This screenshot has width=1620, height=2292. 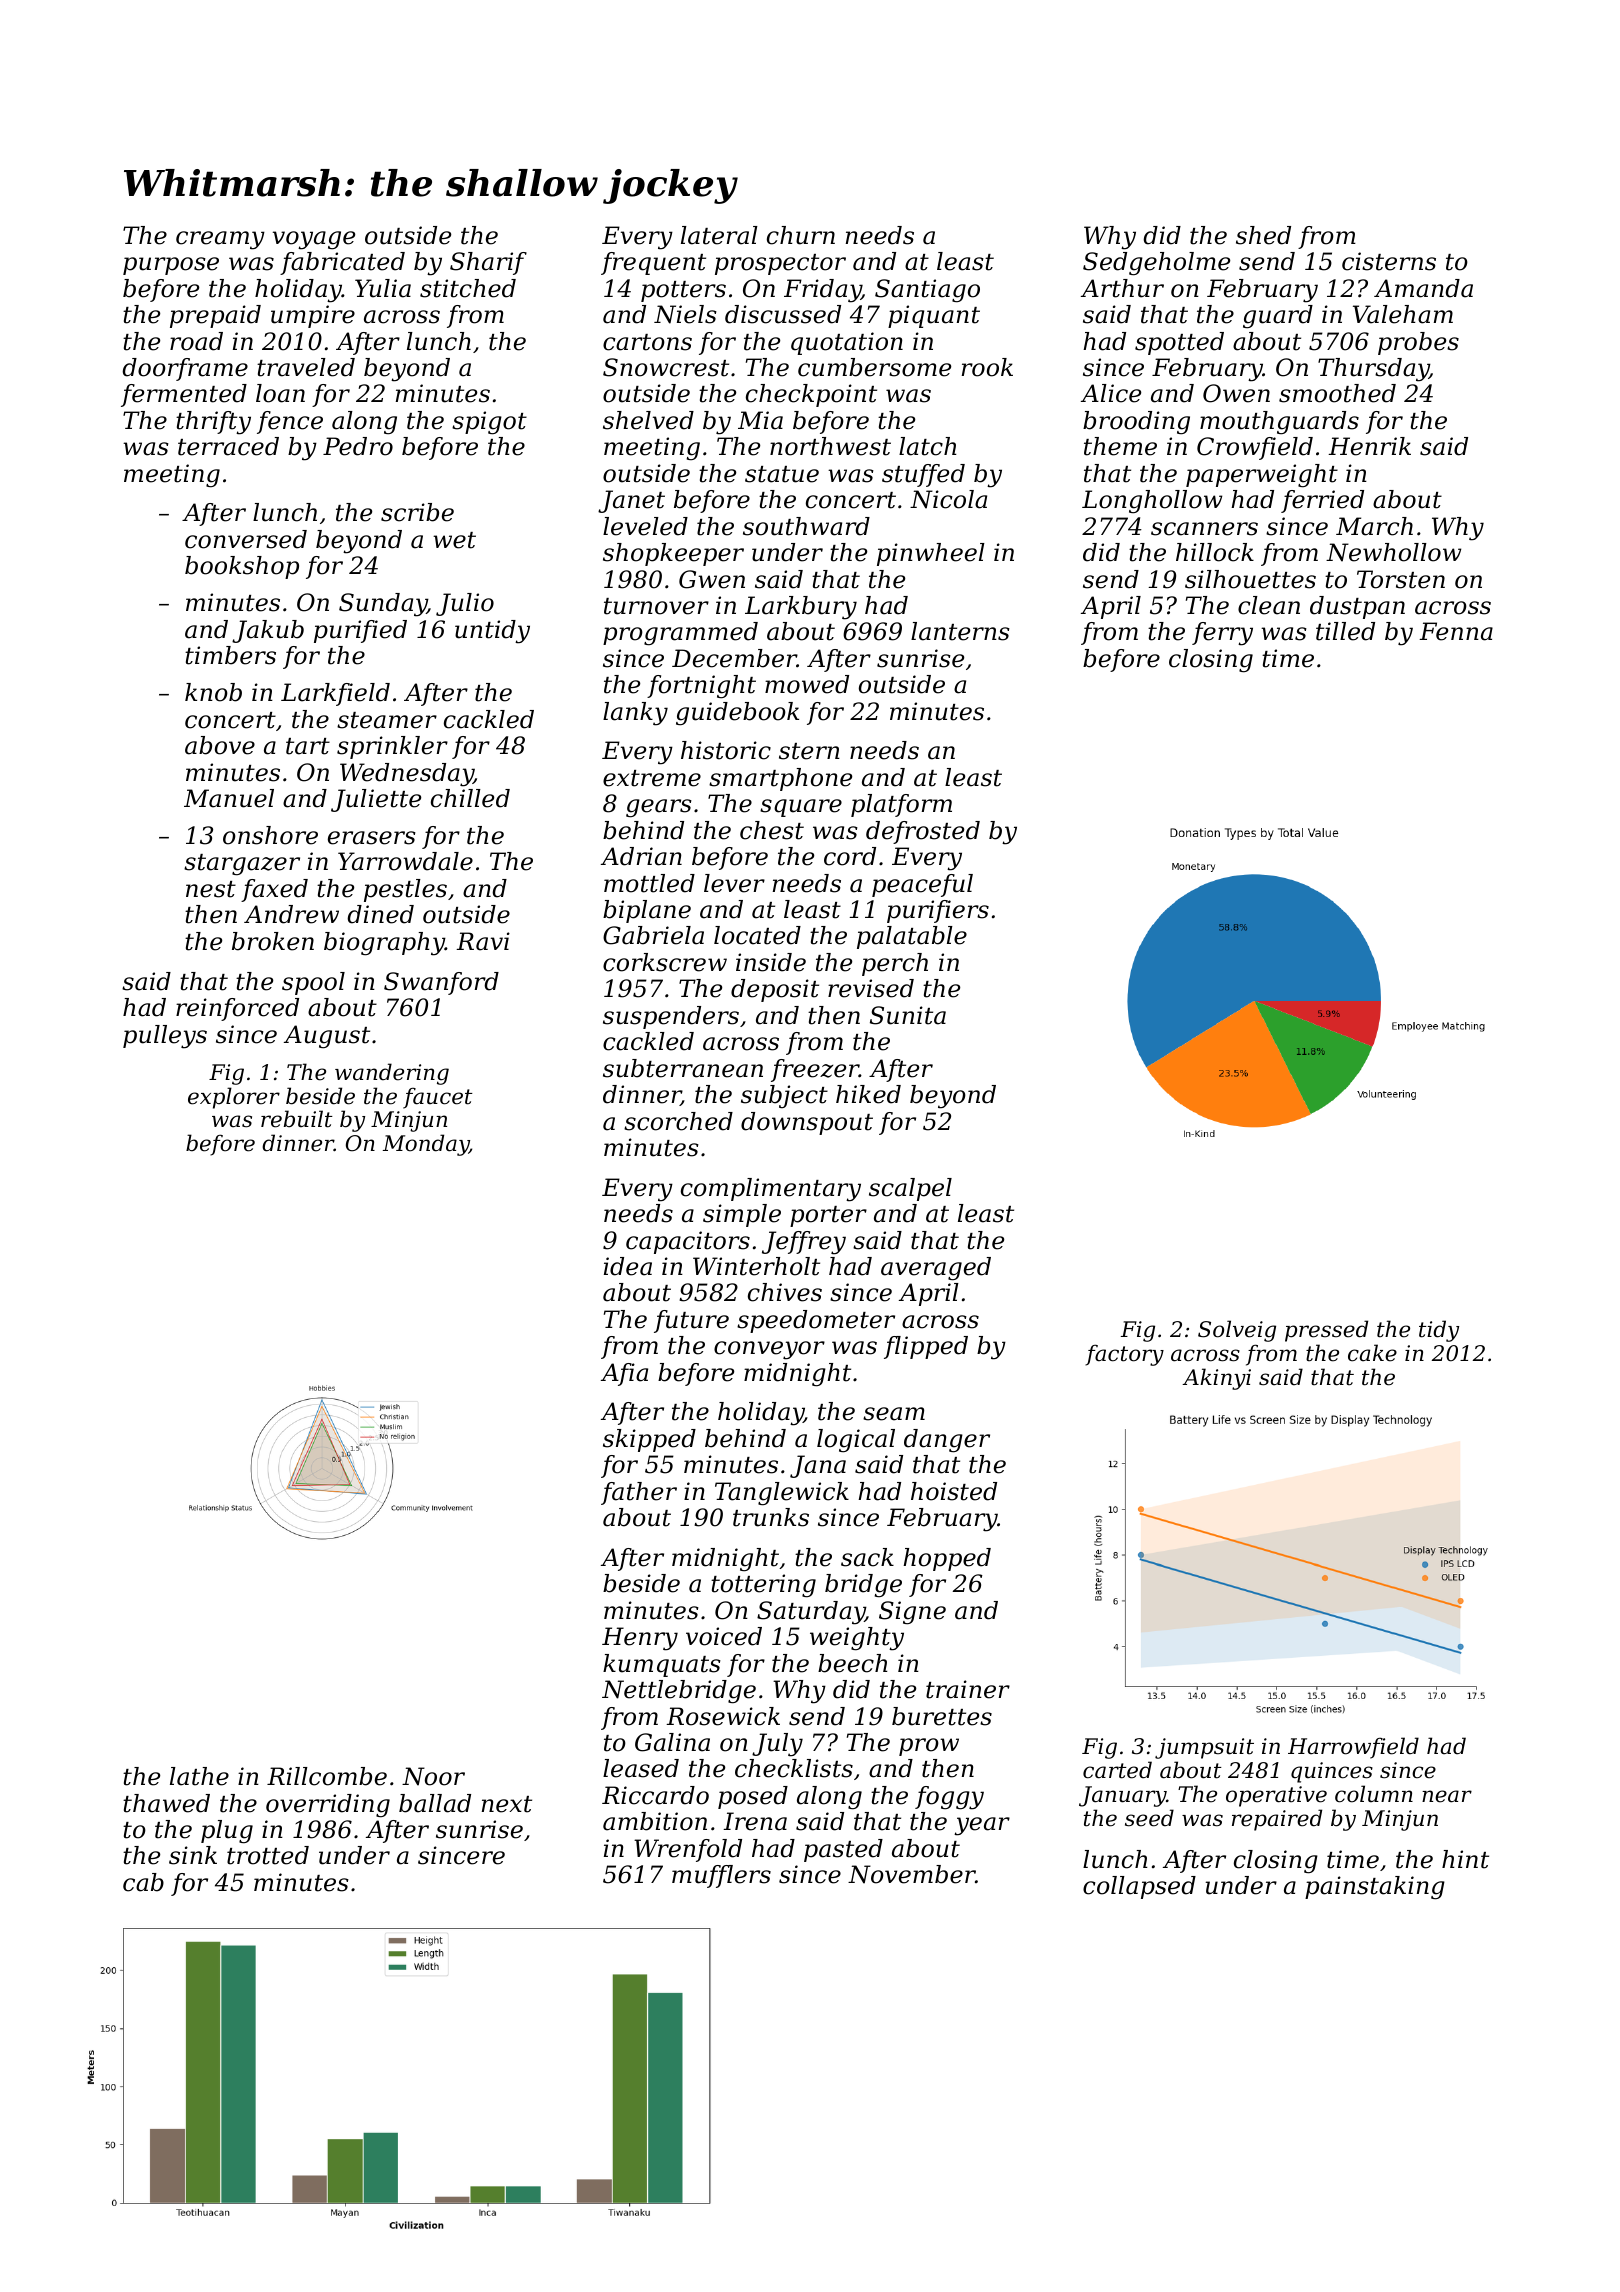 What do you see at coordinates (1393, 552) in the screenshot?
I see `Newhollow` at bounding box center [1393, 552].
